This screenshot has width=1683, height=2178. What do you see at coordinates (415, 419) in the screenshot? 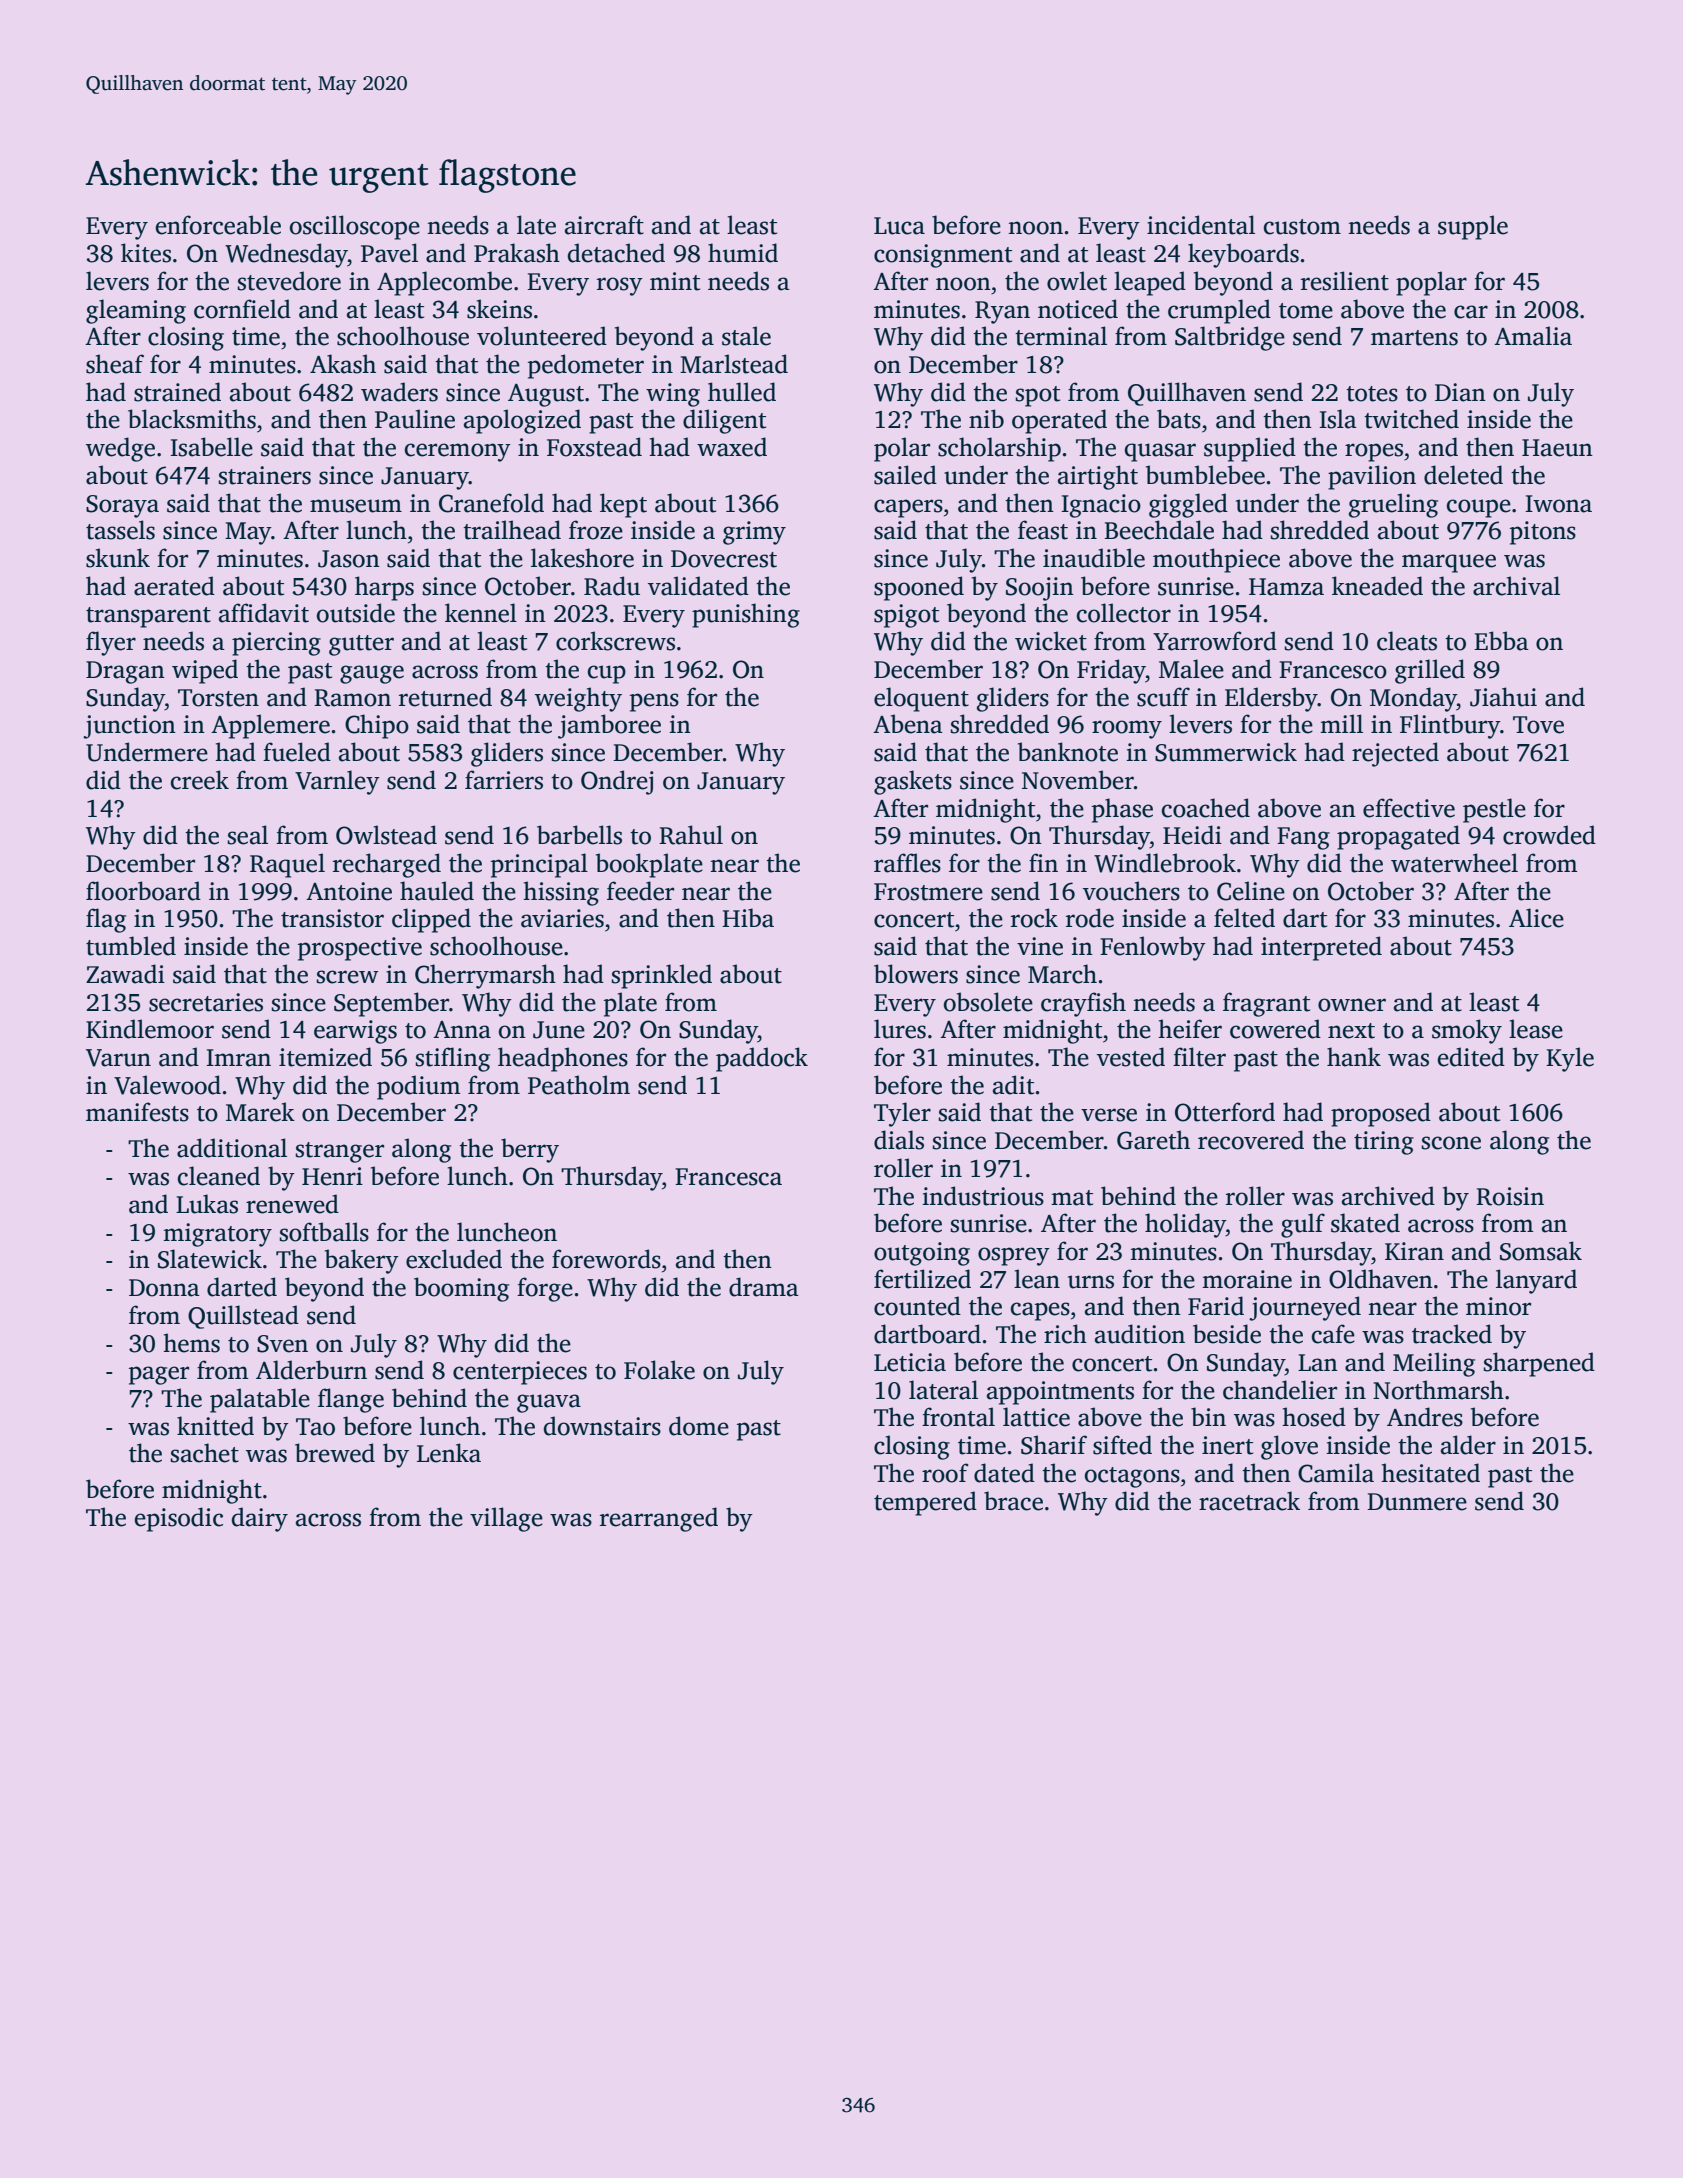
I see `Pauline` at bounding box center [415, 419].
